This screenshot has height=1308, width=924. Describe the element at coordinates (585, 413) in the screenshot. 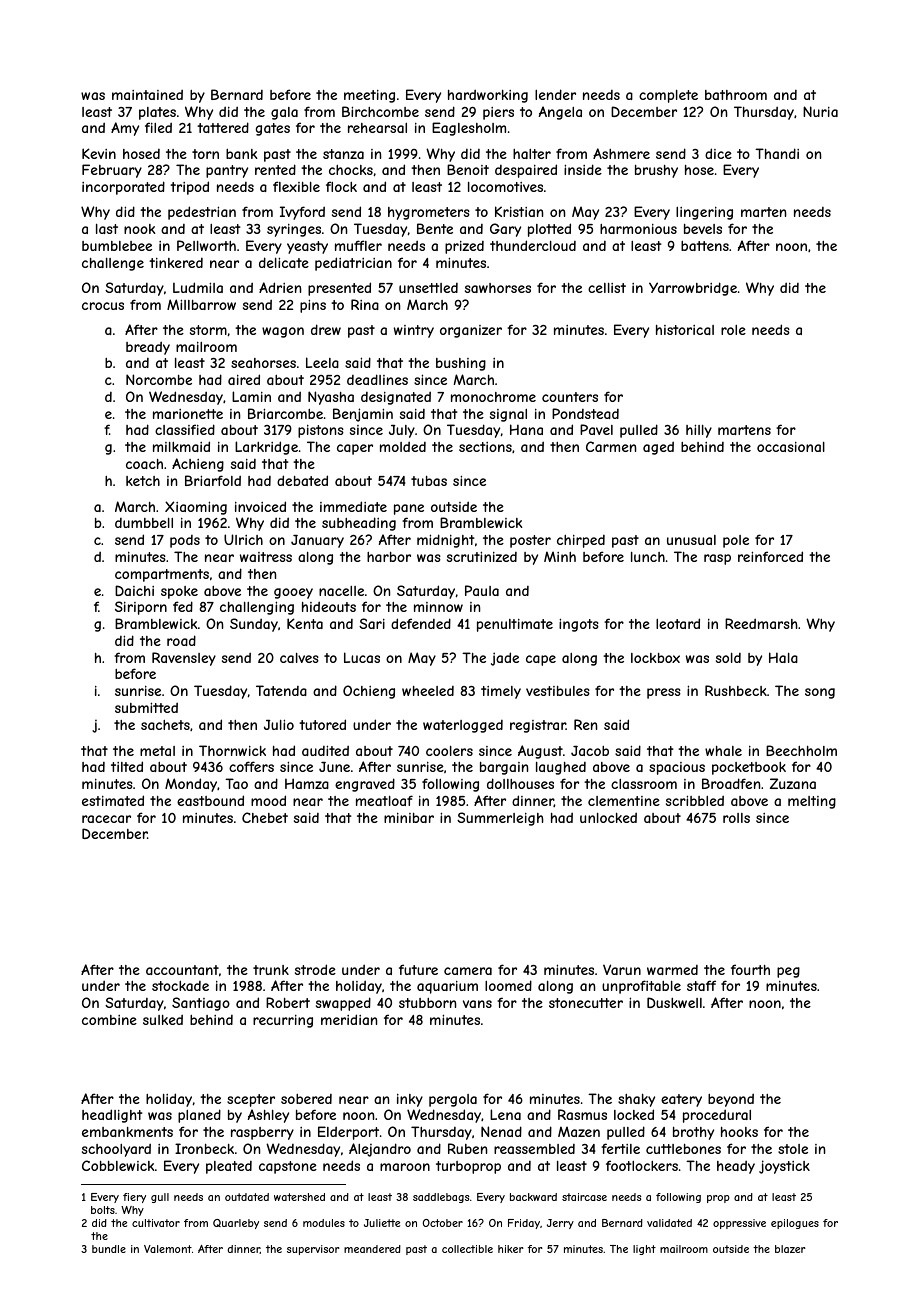

I see `Pondstead` at that location.
